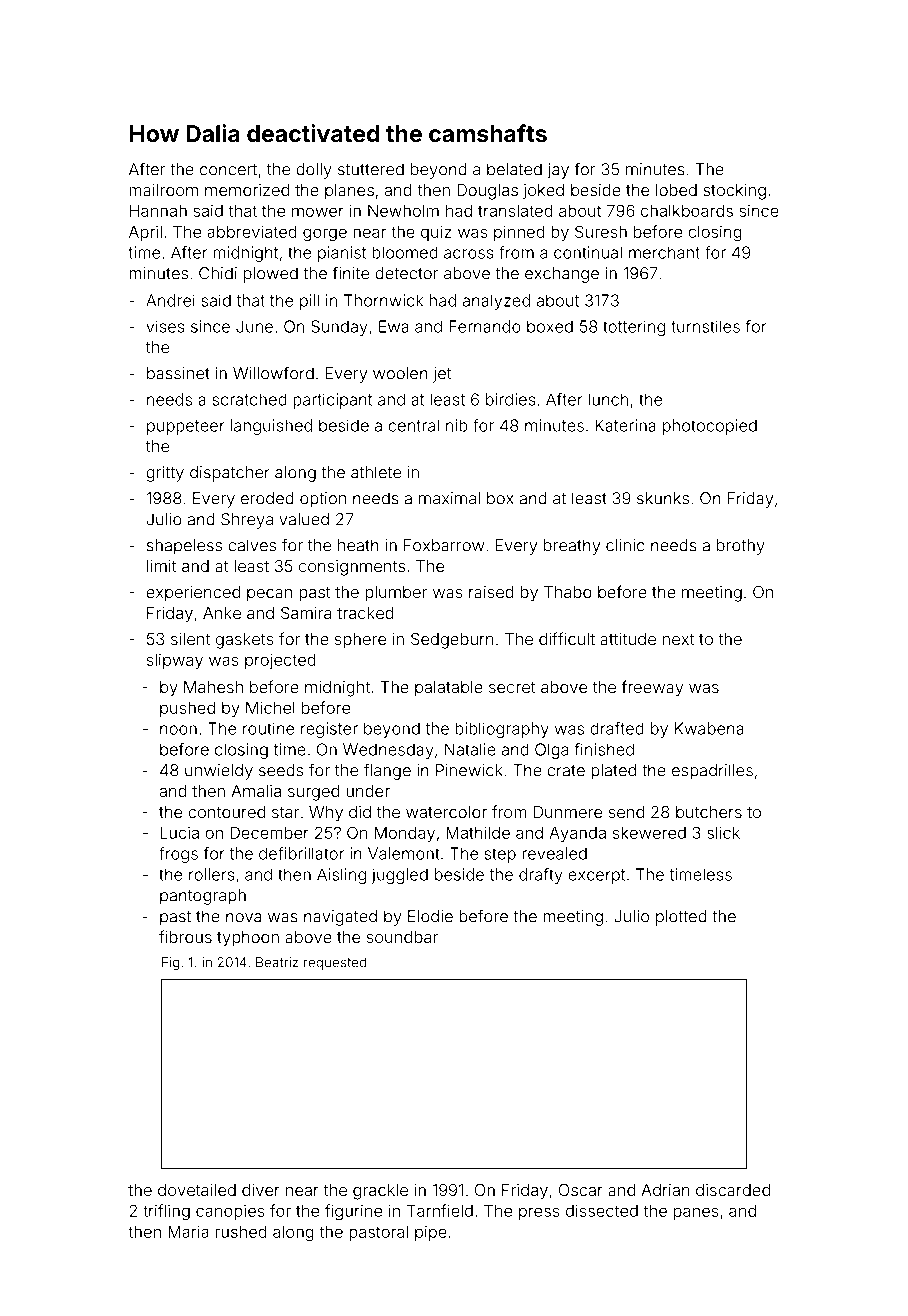 This image has width=908, height=1316. What do you see at coordinates (186, 427) in the image?
I see `puppeteer` at bounding box center [186, 427].
